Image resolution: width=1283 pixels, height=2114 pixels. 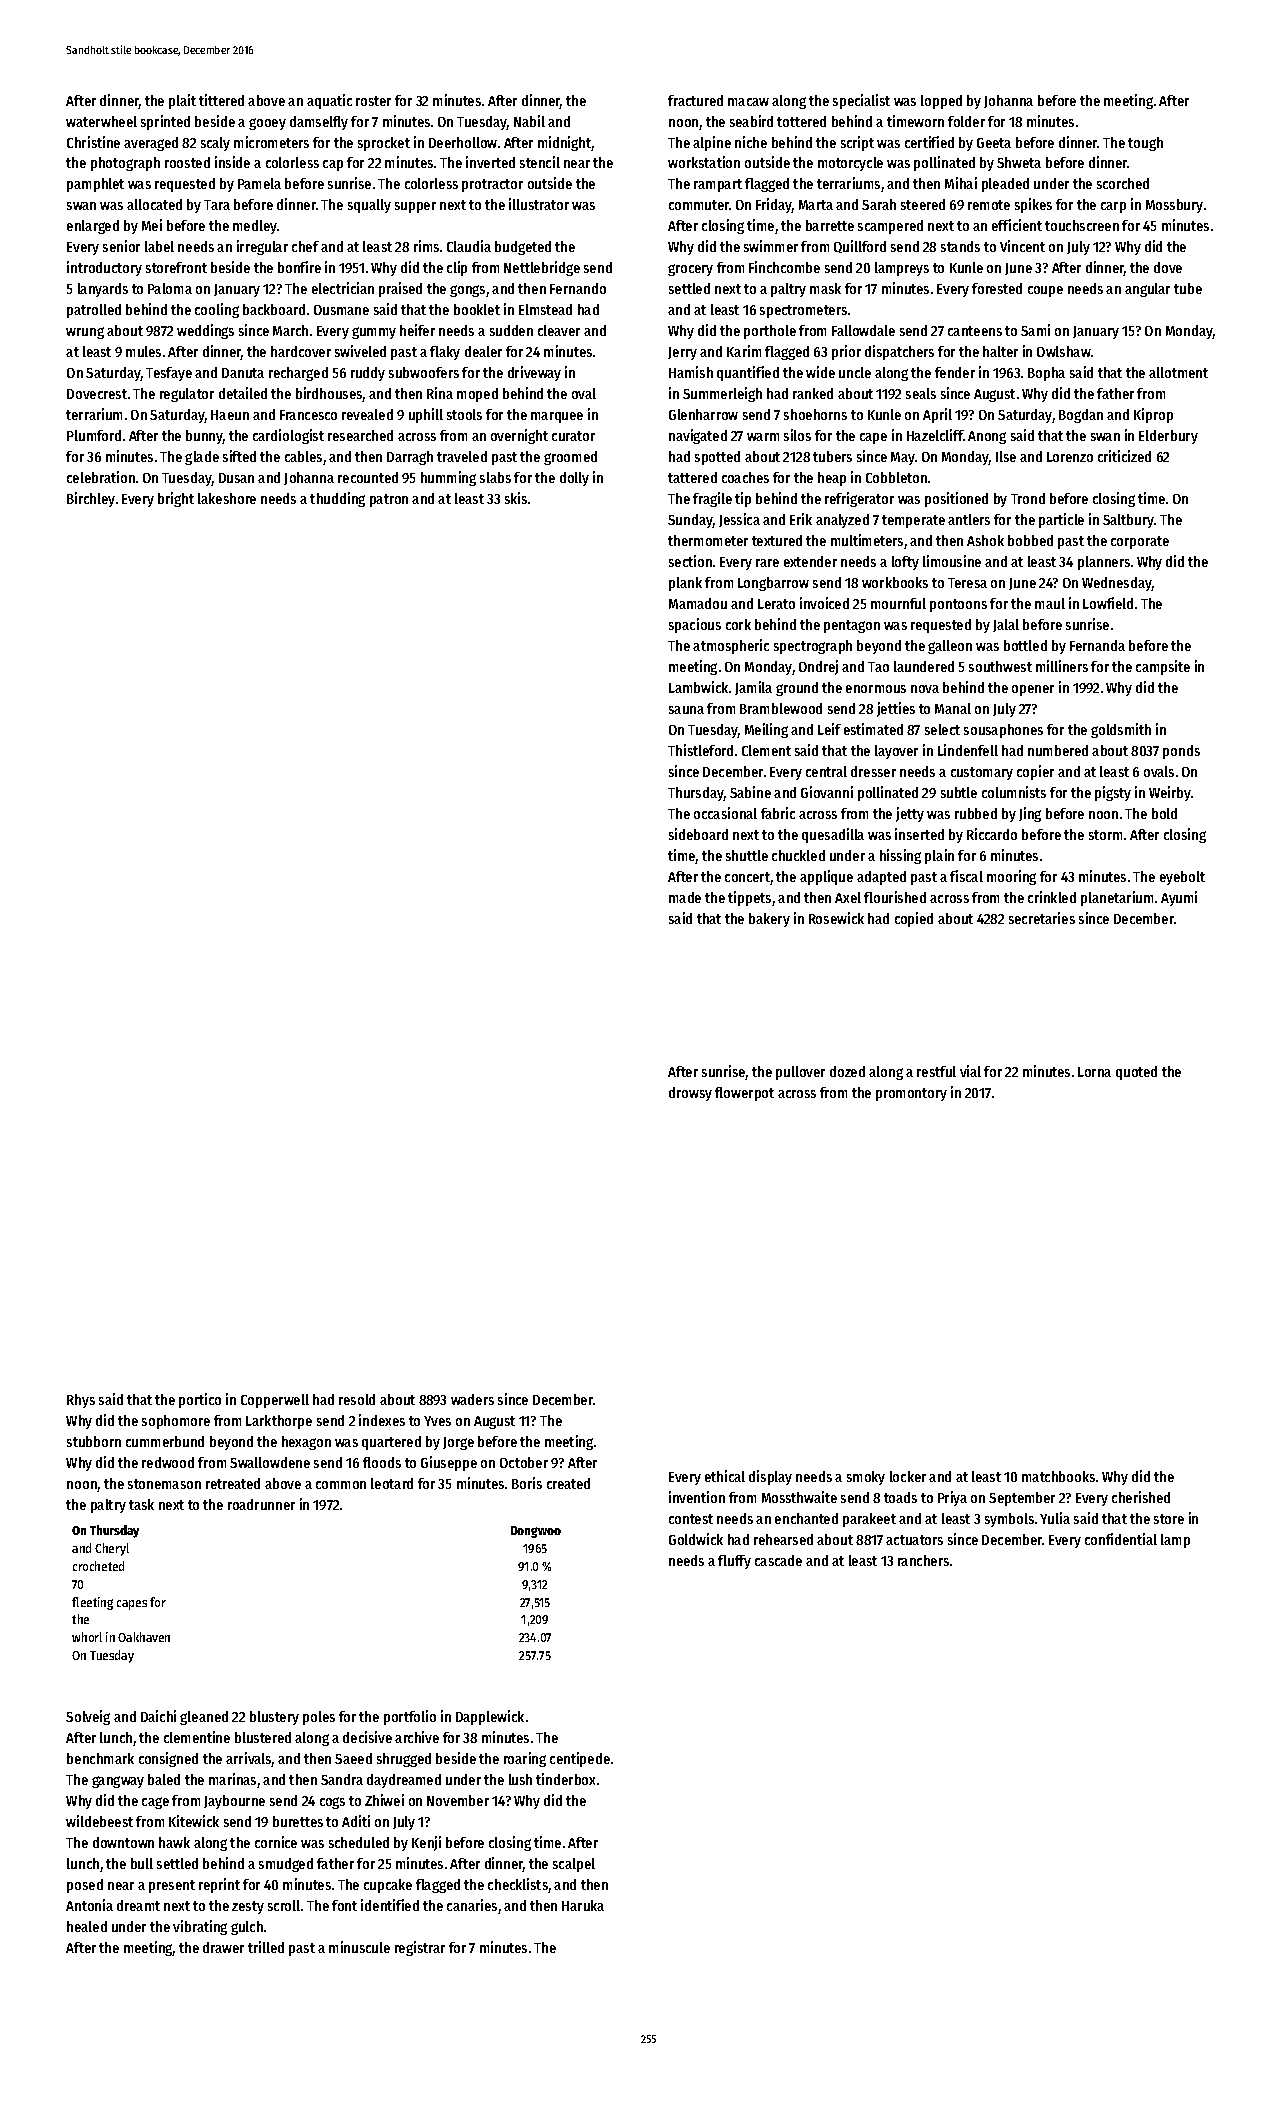 I want to click on scroll, so click(x=284, y=1905).
